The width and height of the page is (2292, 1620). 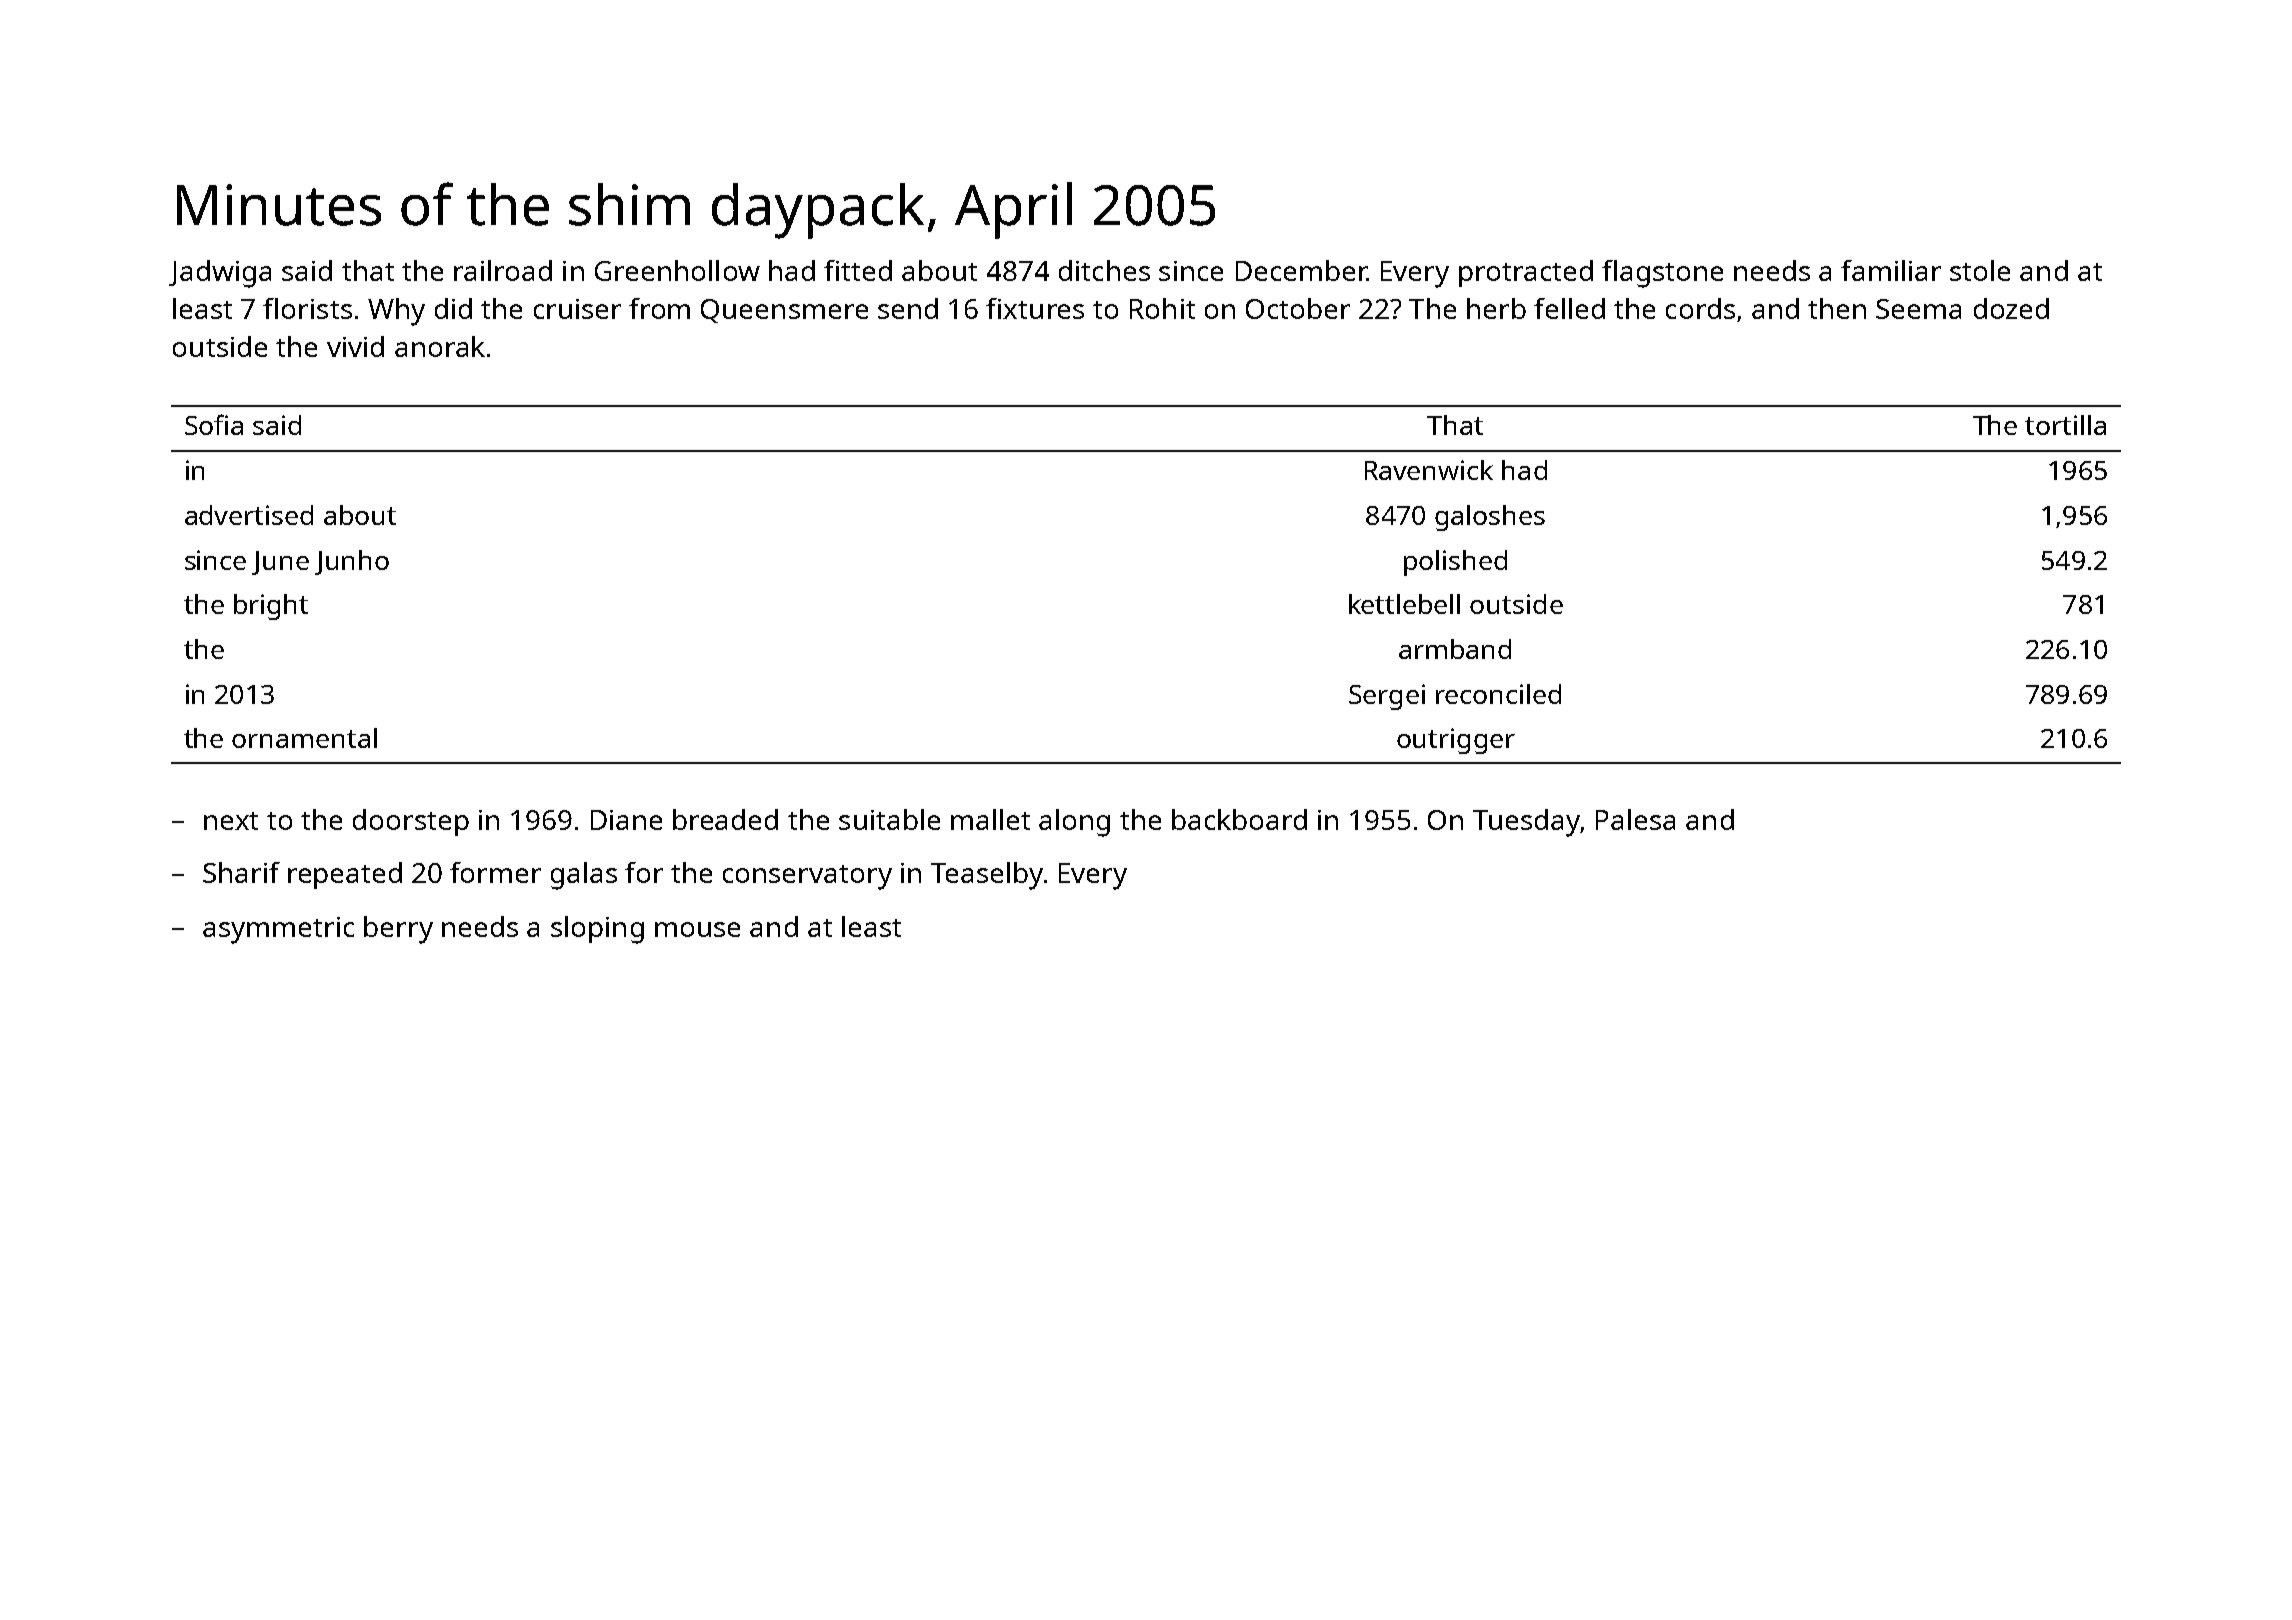 I want to click on Ravenwick, so click(x=1429, y=470).
